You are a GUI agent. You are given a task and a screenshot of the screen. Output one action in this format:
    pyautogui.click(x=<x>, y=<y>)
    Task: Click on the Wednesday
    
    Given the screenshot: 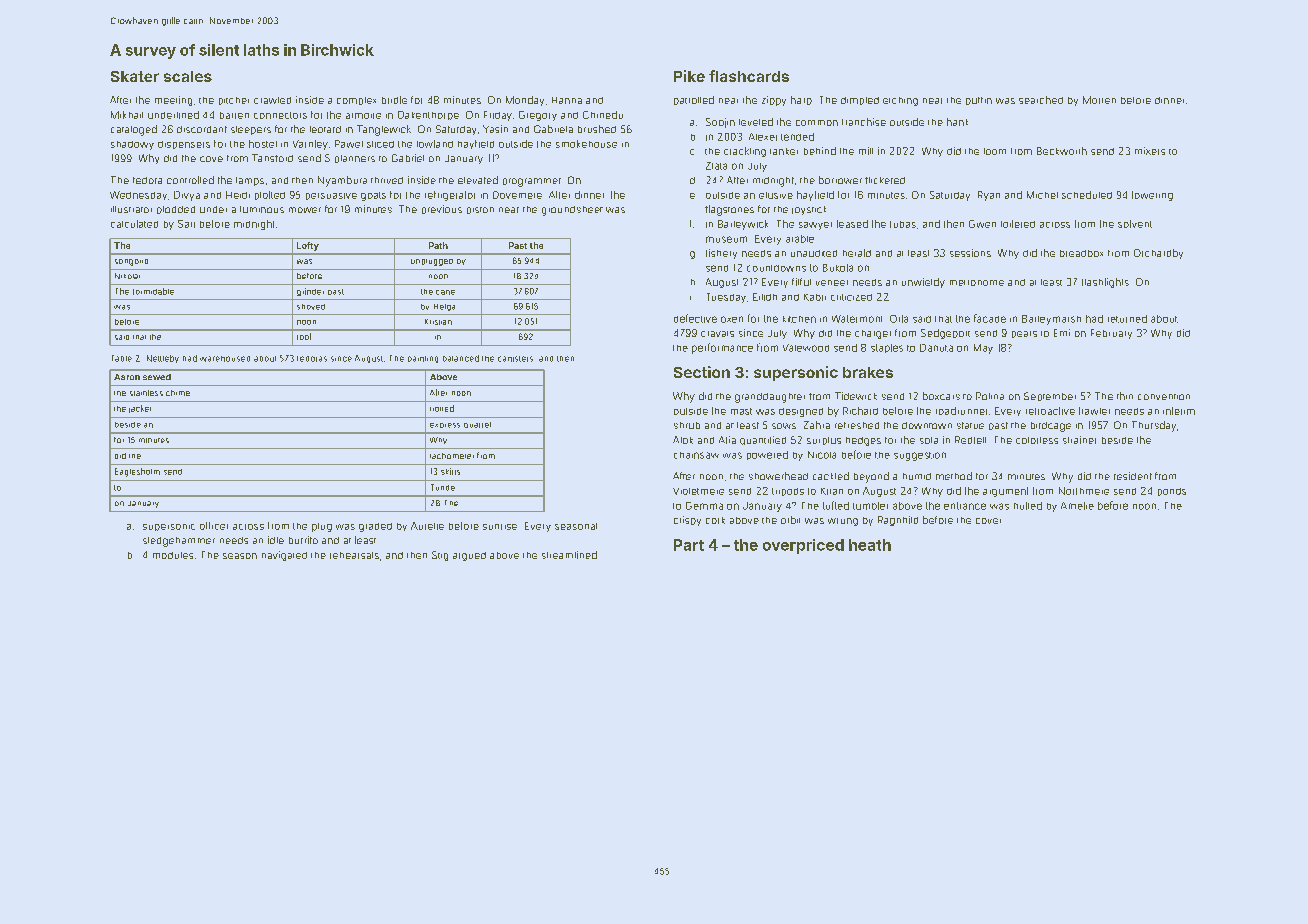 What is the action you would take?
    pyautogui.click(x=138, y=195)
